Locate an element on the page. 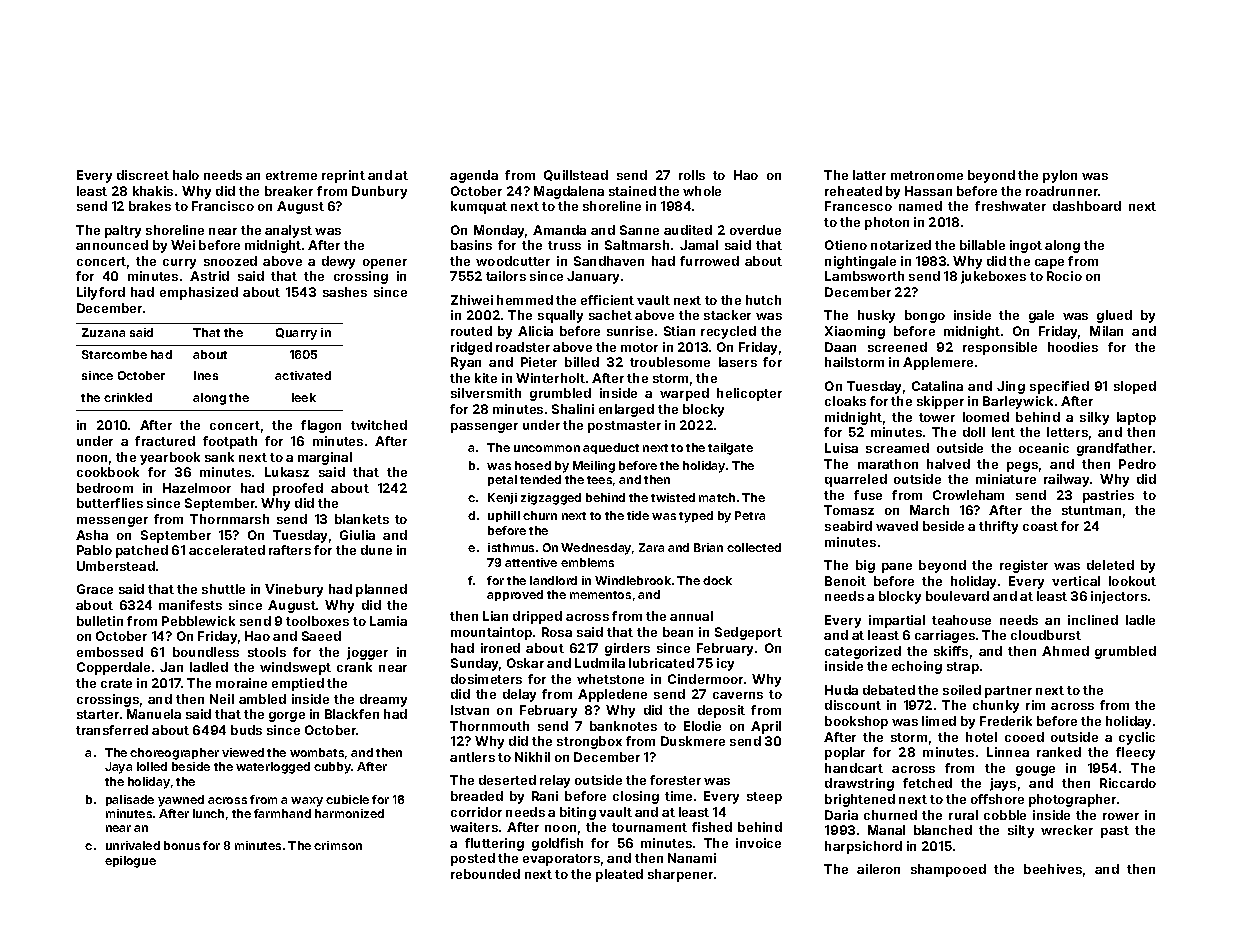 Image resolution: width=1233 pixels, height=952 pixels. kite is located at coordinates (486, 378).
